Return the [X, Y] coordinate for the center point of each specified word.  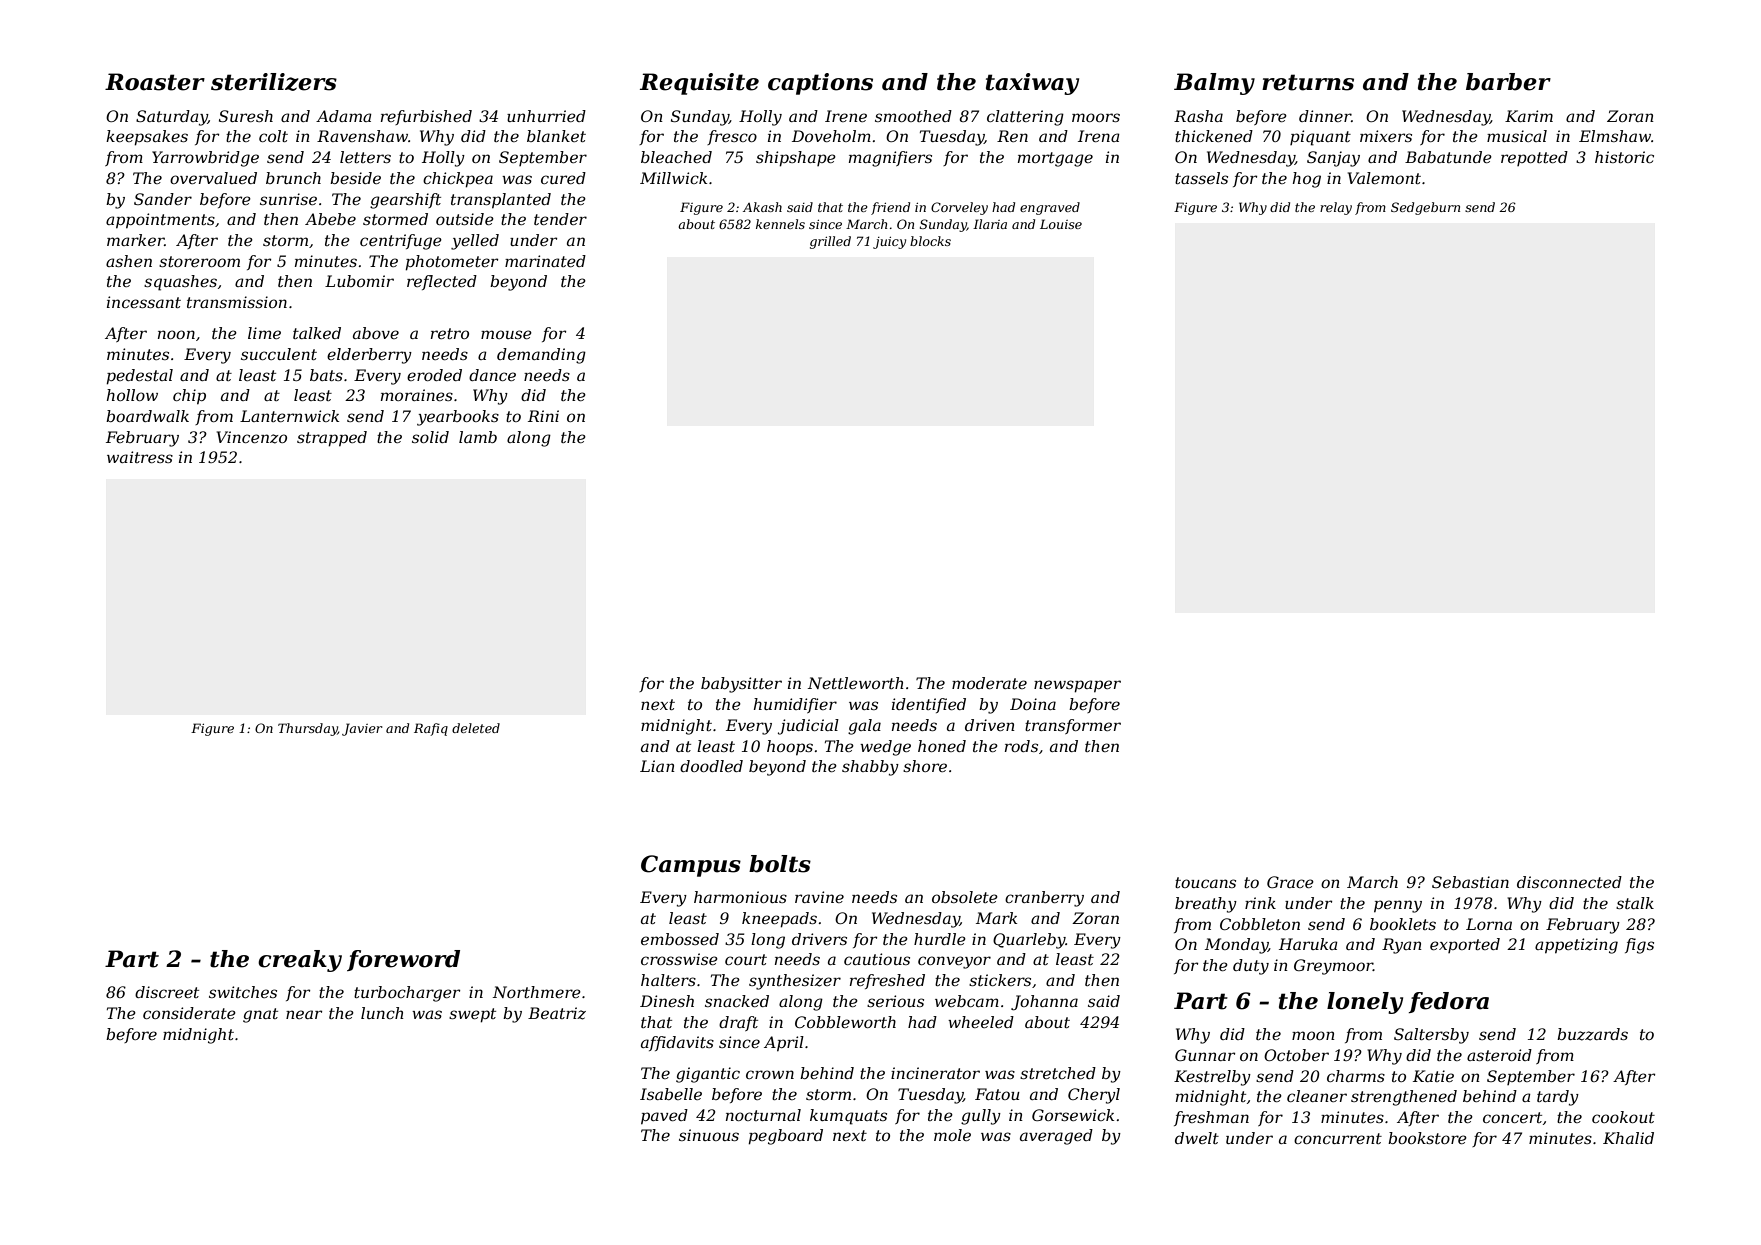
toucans [1205, 882]
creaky [300, 961]
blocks [930, 241]
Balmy [1214, 84]
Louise [1061, 224]
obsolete [965, 897]
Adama [344, 116]
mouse [506, 334]
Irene [846, 116]
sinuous [709, 1135]
